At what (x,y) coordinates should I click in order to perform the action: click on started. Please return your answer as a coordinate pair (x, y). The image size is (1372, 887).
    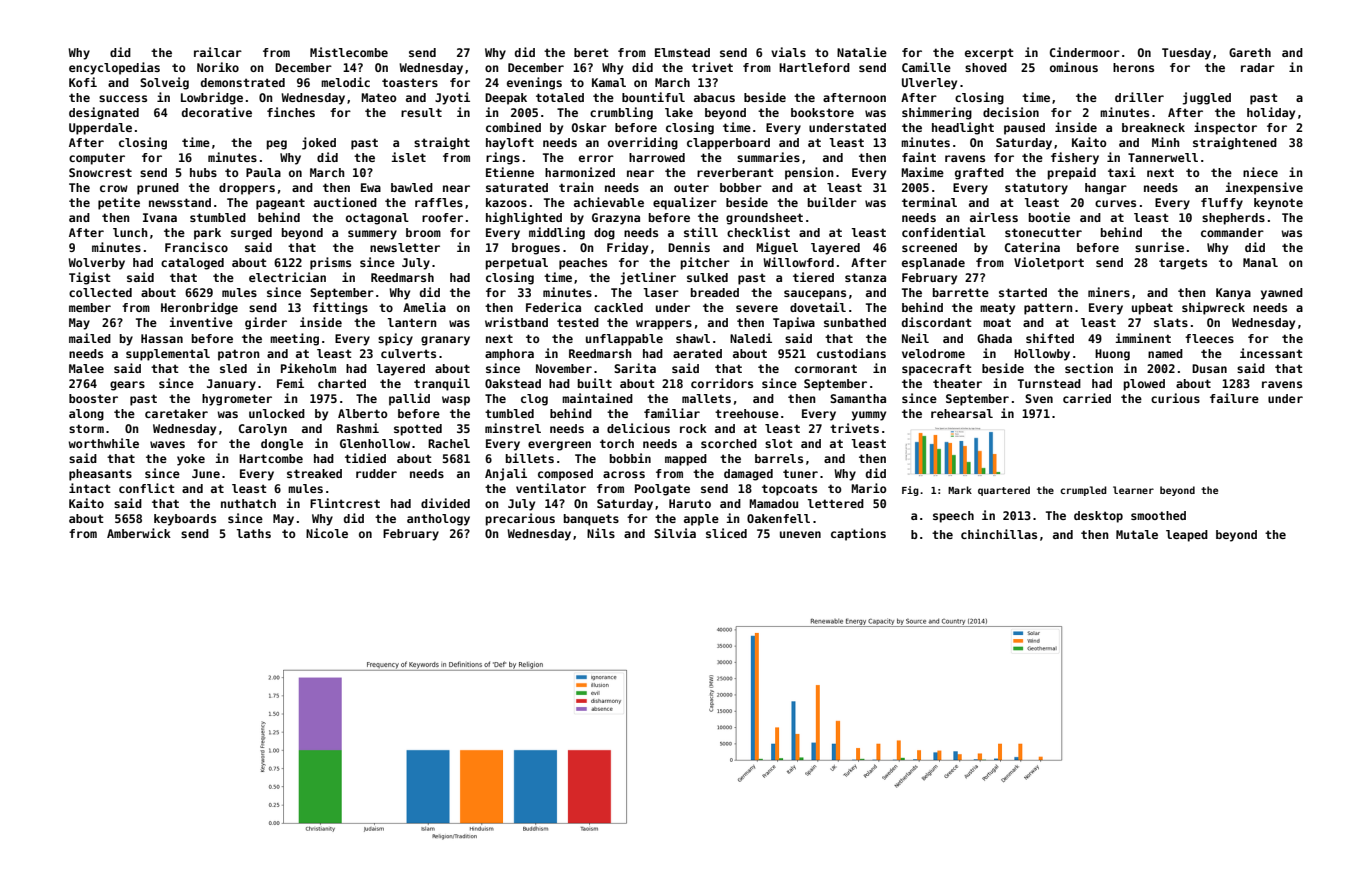
    Looking at the image, I should click on (1023, 292).
